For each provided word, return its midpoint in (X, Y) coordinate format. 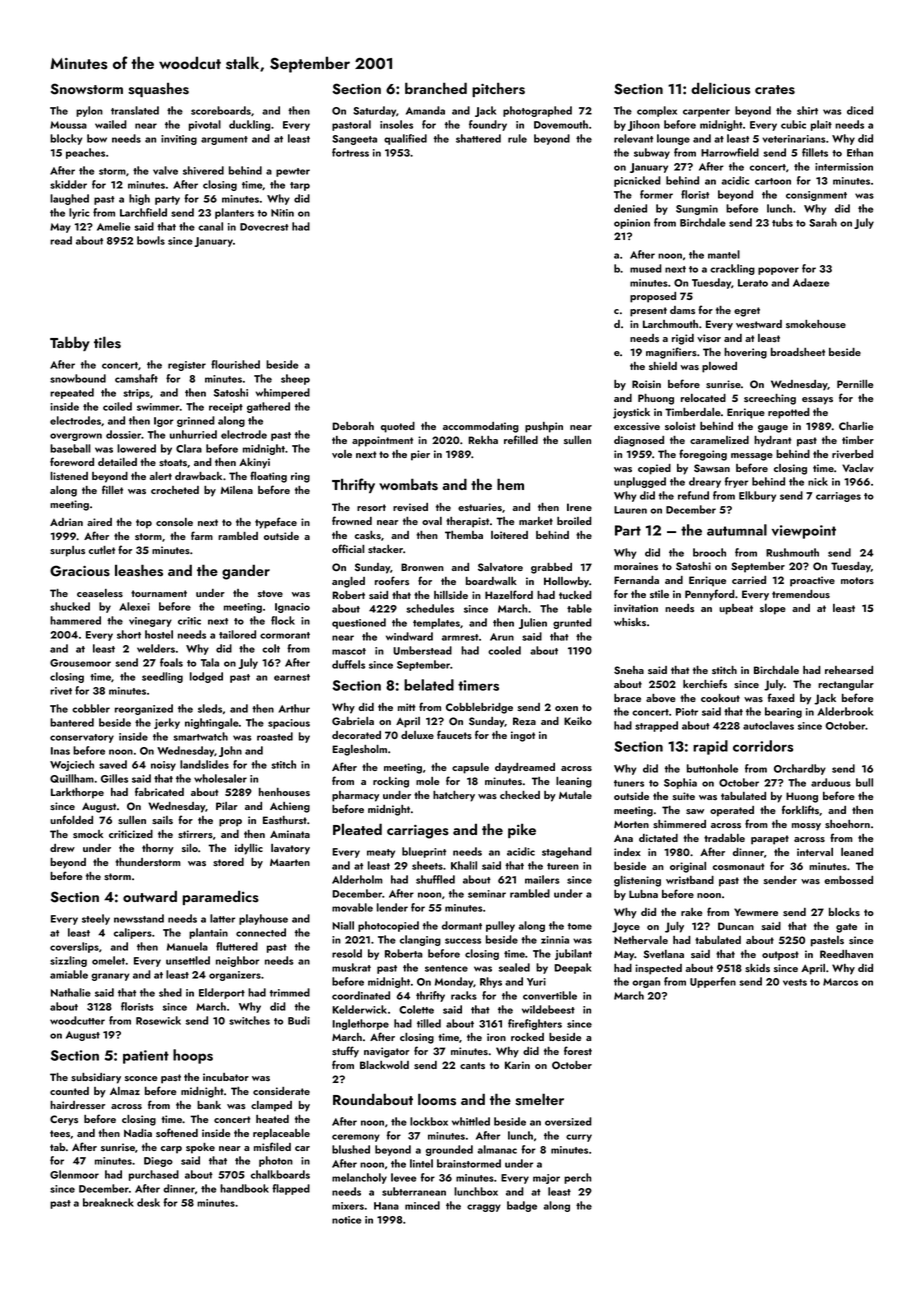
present (648, 312)
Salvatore (500, 567)
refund (693, 495)
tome (580, 926)
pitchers (498, 89)
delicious (720, 88)
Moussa (68, 125)
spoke (200, 1148)
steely (96, 919)
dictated (658, 838)
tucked (575, 595)
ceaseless (100, 593)
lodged (206, 677)
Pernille (855, 384)
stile (659, 594)
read (61, 240)
